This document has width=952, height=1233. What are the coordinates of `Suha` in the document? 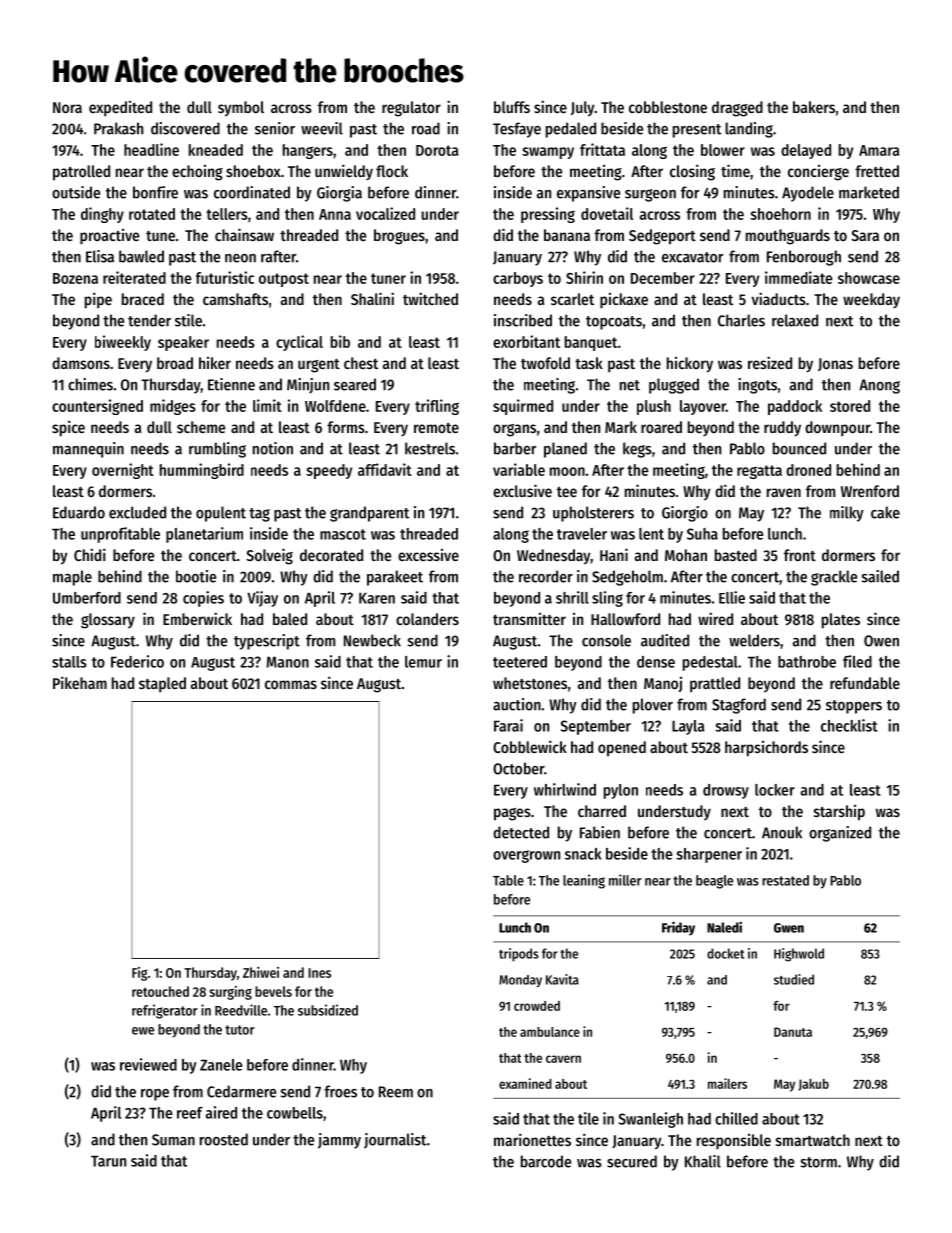 It's located at (702, 534).
